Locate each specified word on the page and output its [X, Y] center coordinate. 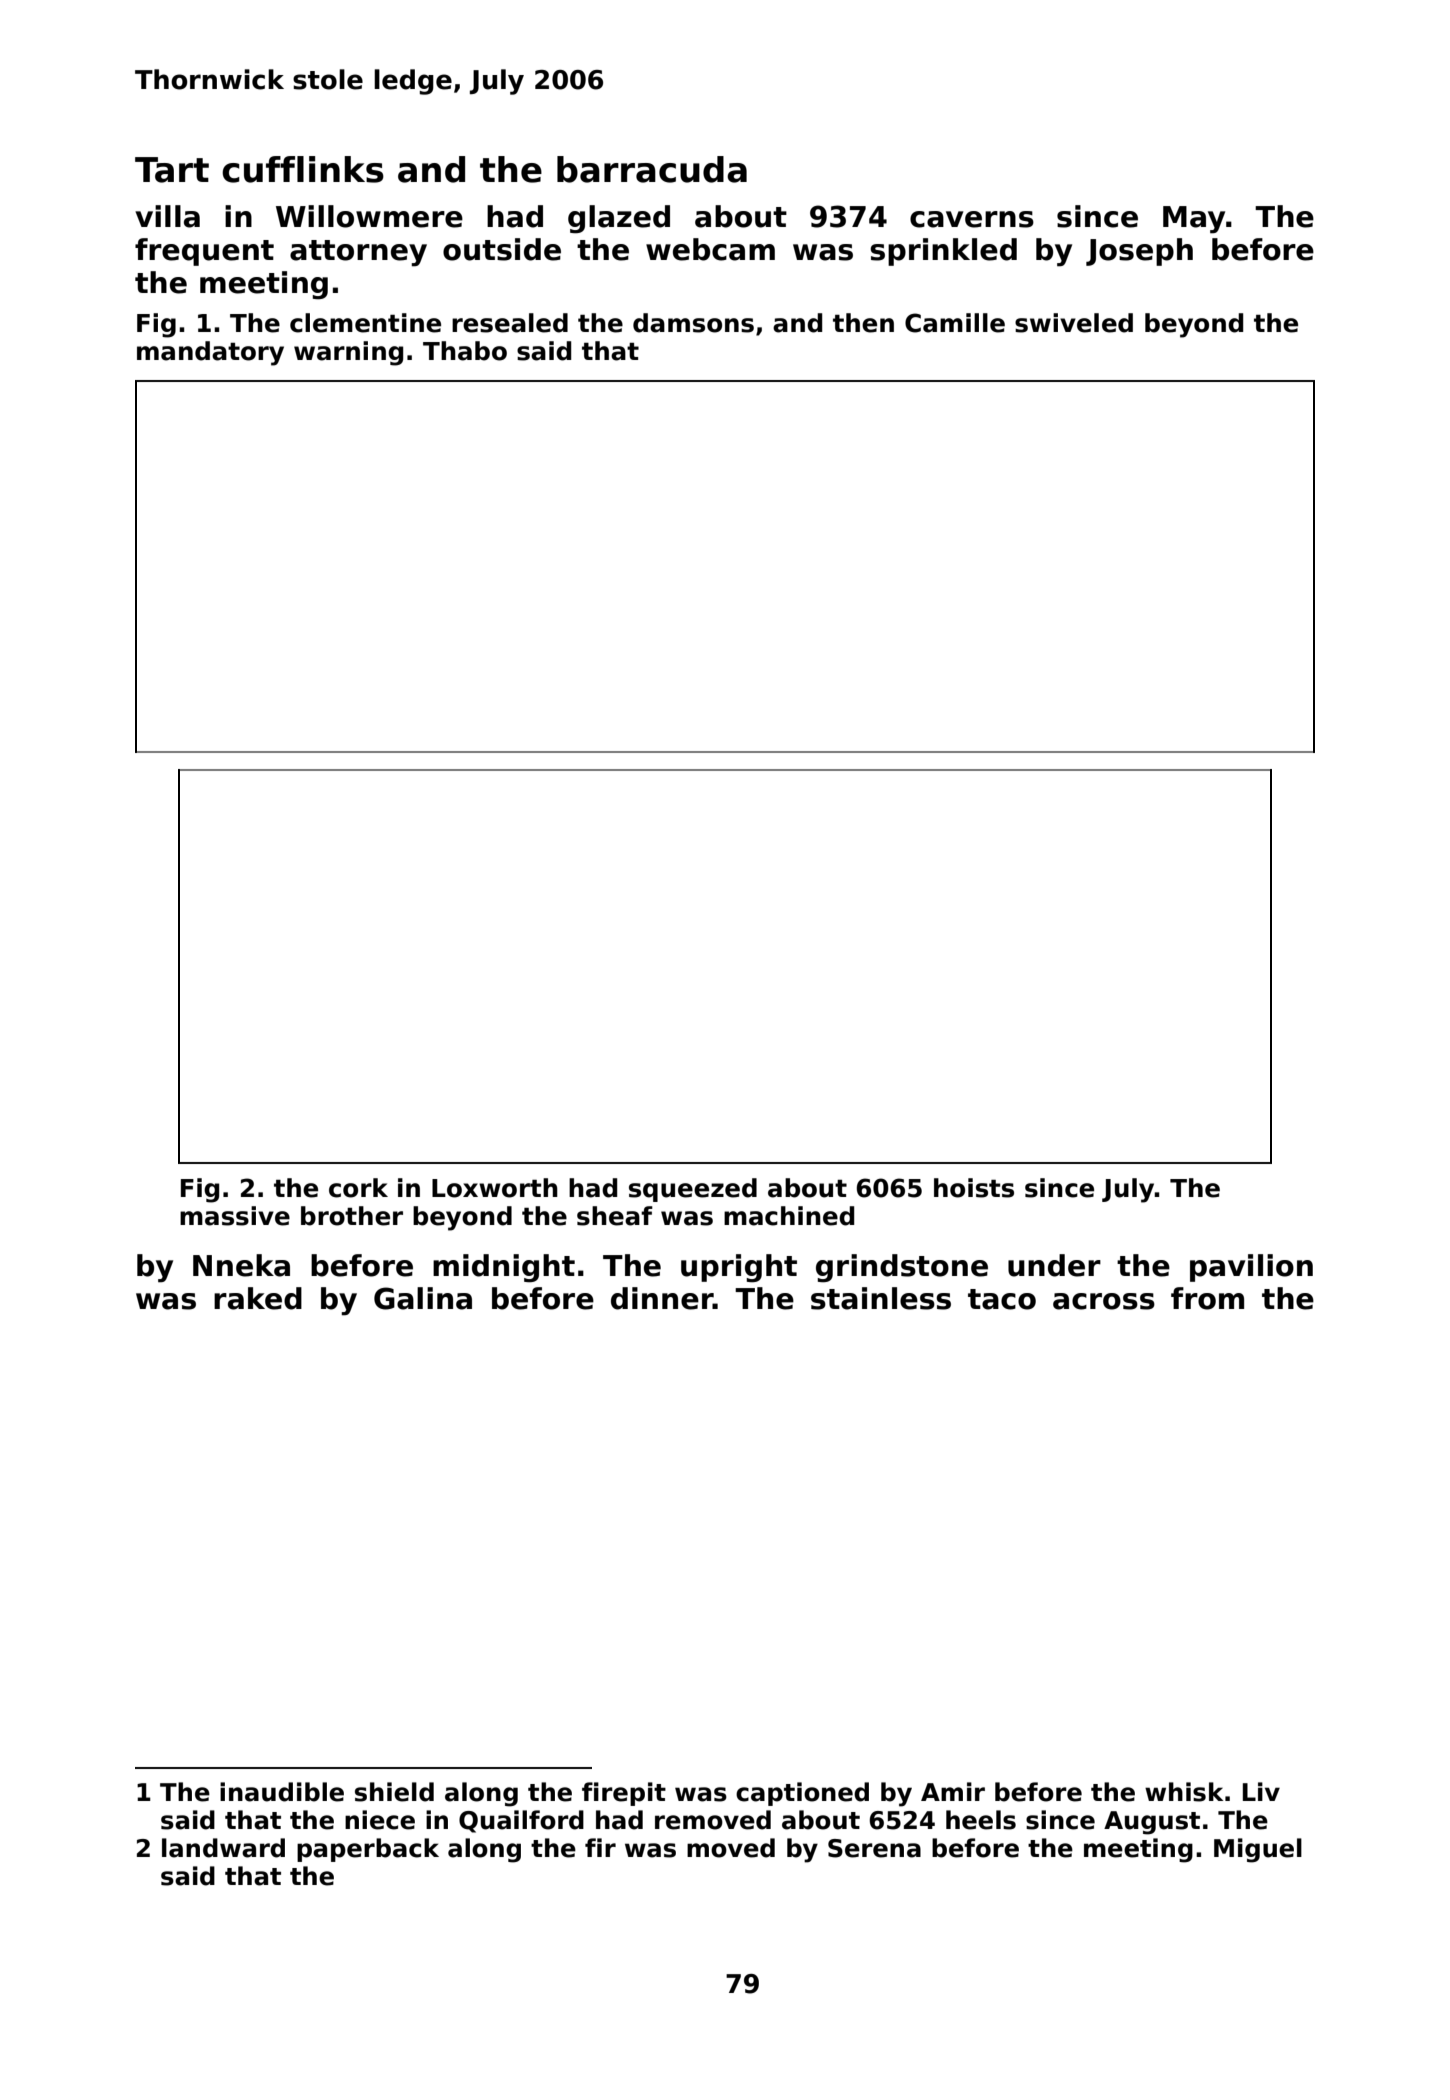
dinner [662, 1298]
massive [235, 1216]
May [1194, 220]
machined [789, 1216]
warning [348, 353]
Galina [423, 1298]
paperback [368, 1850]
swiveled [1074, 323]
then [863, 323]
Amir [953, 1791]
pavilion [1251, 1268]
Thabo [465, 351]
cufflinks [303, 169]
